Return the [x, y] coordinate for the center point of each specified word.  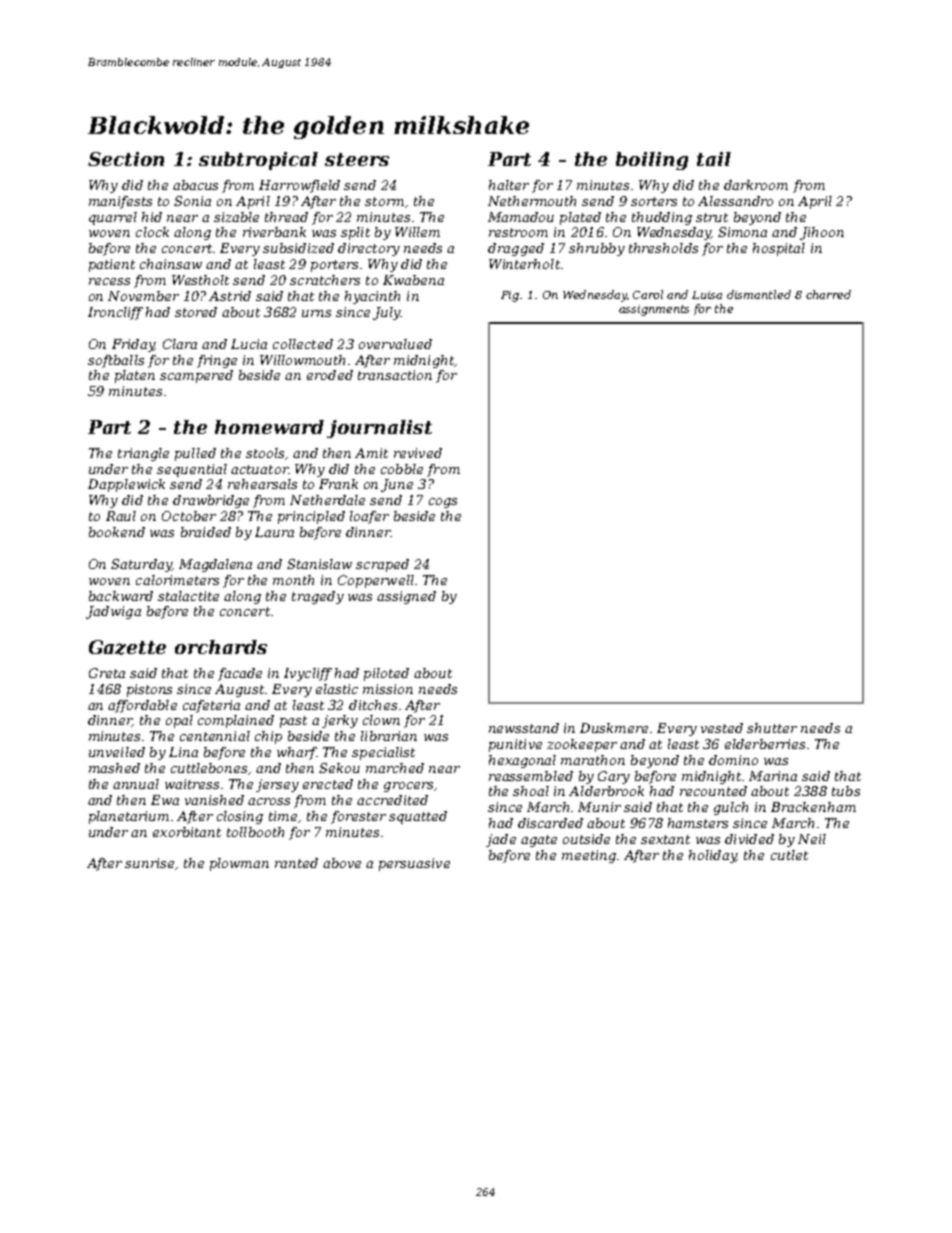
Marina [773, 776]
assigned [406, 597]
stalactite [188, 596]
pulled [195, 454]
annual [136, 784]
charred [828, 294]
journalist [379, 429]
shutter [772, 728]
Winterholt [524, 264]
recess [109, 281]
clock [152, 232]
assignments [654, 310]
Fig [510, 296]
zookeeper [582, 745]
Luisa [707, 295]
